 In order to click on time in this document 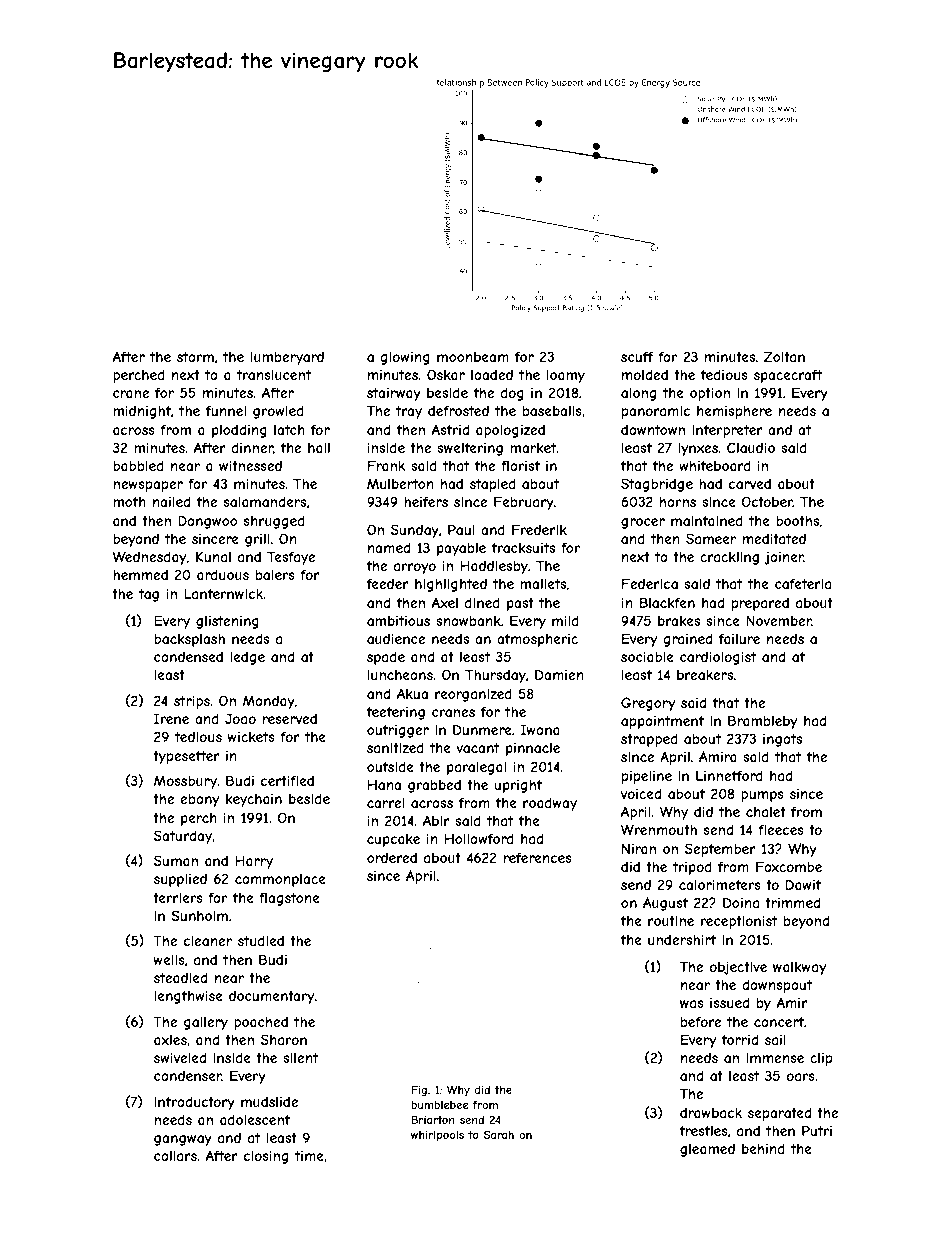, I will do `click(309, 1156)`.
